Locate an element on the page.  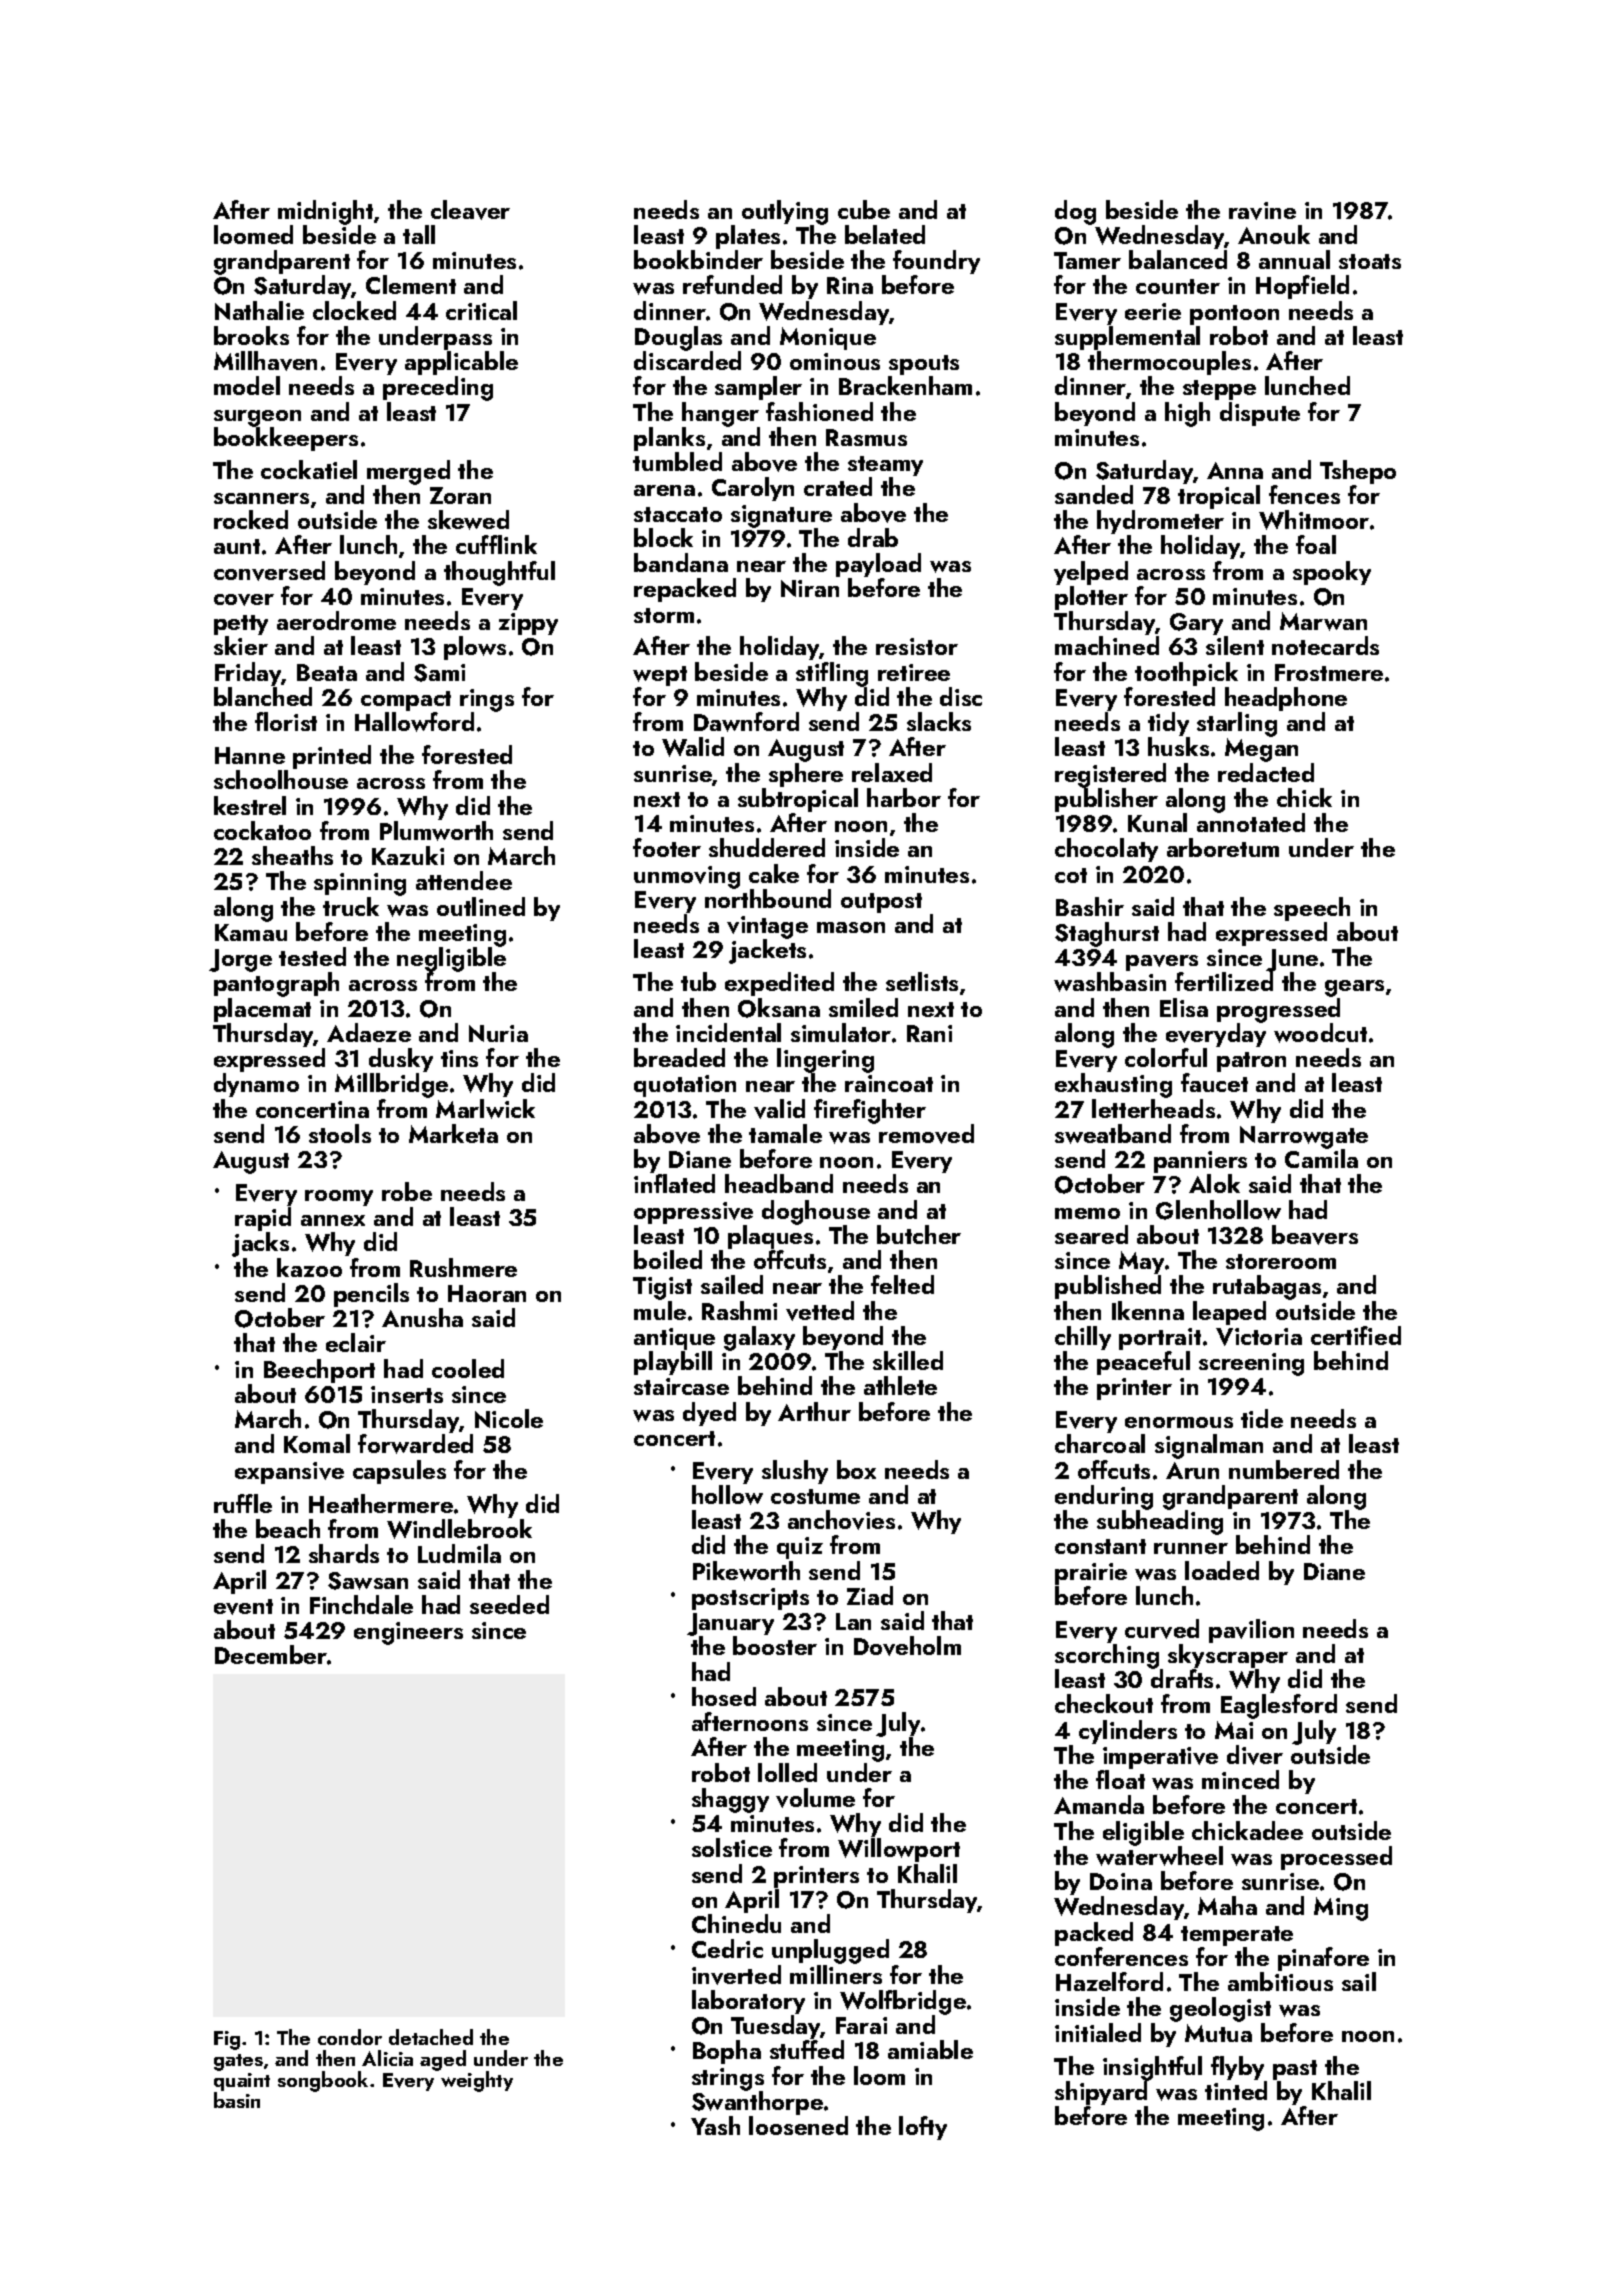
pantograph is located at coordinates (276, 985).
